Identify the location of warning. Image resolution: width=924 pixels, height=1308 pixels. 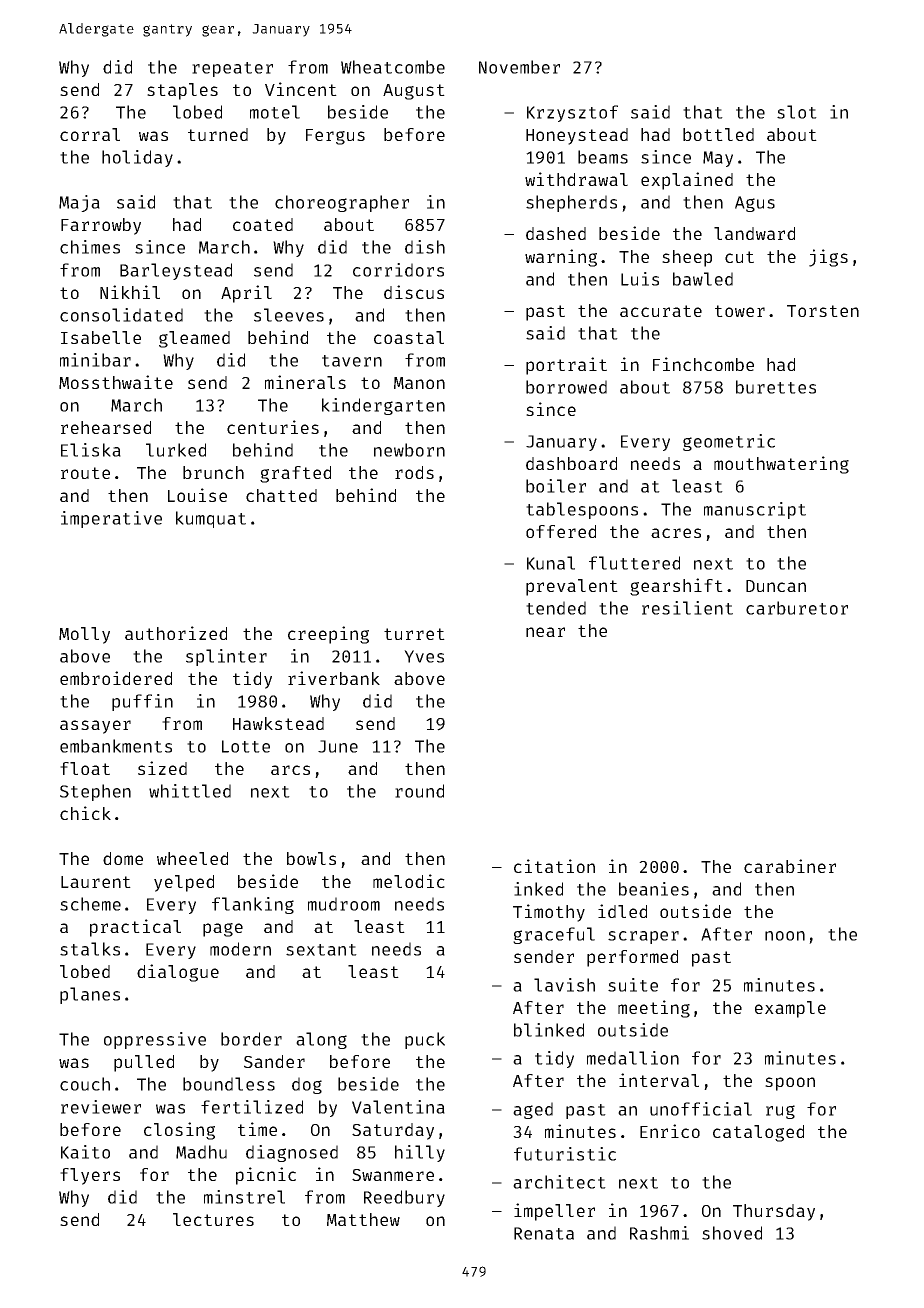
(561, 258).
